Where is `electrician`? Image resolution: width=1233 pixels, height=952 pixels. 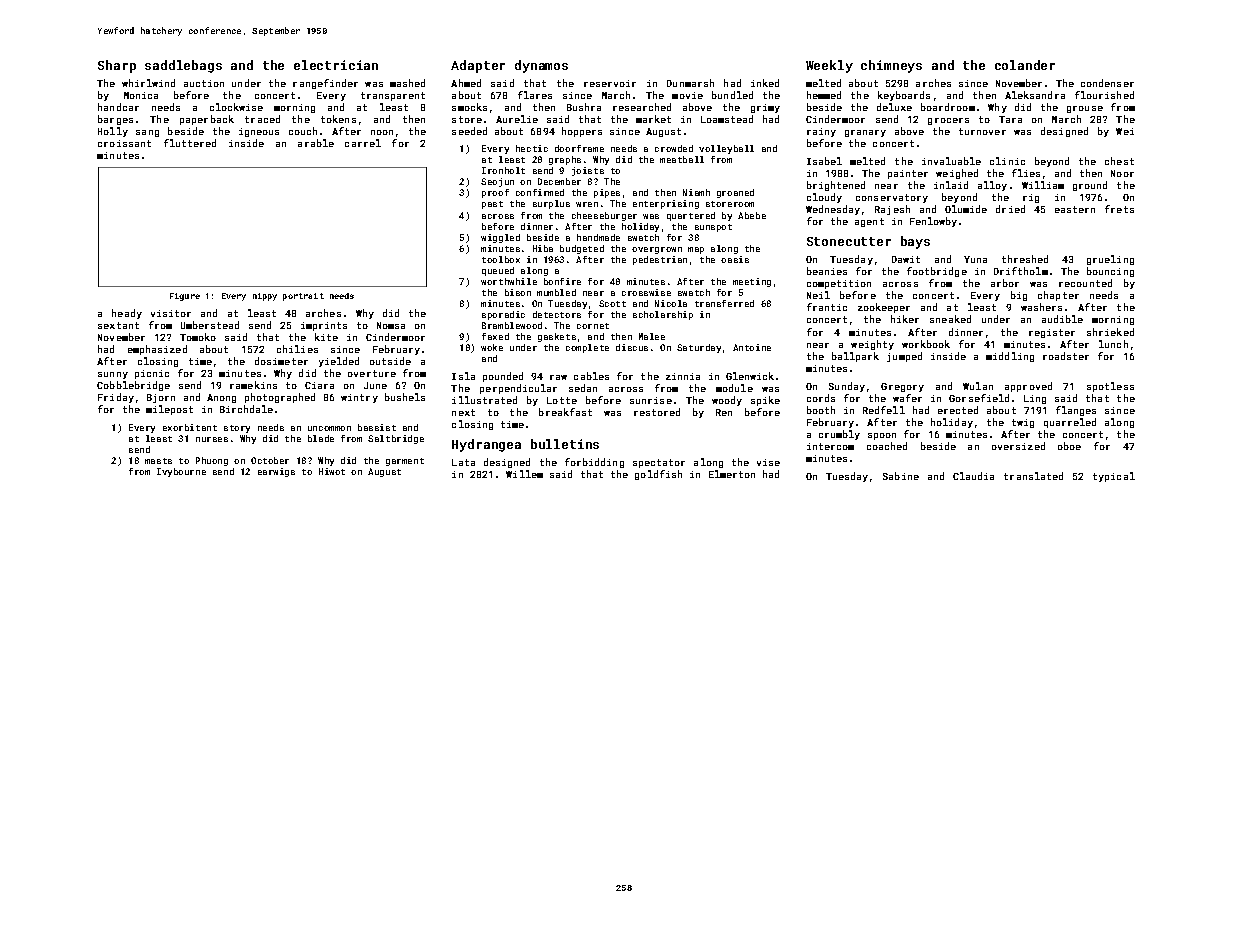
electrician is located at coordinates (336, 65).
